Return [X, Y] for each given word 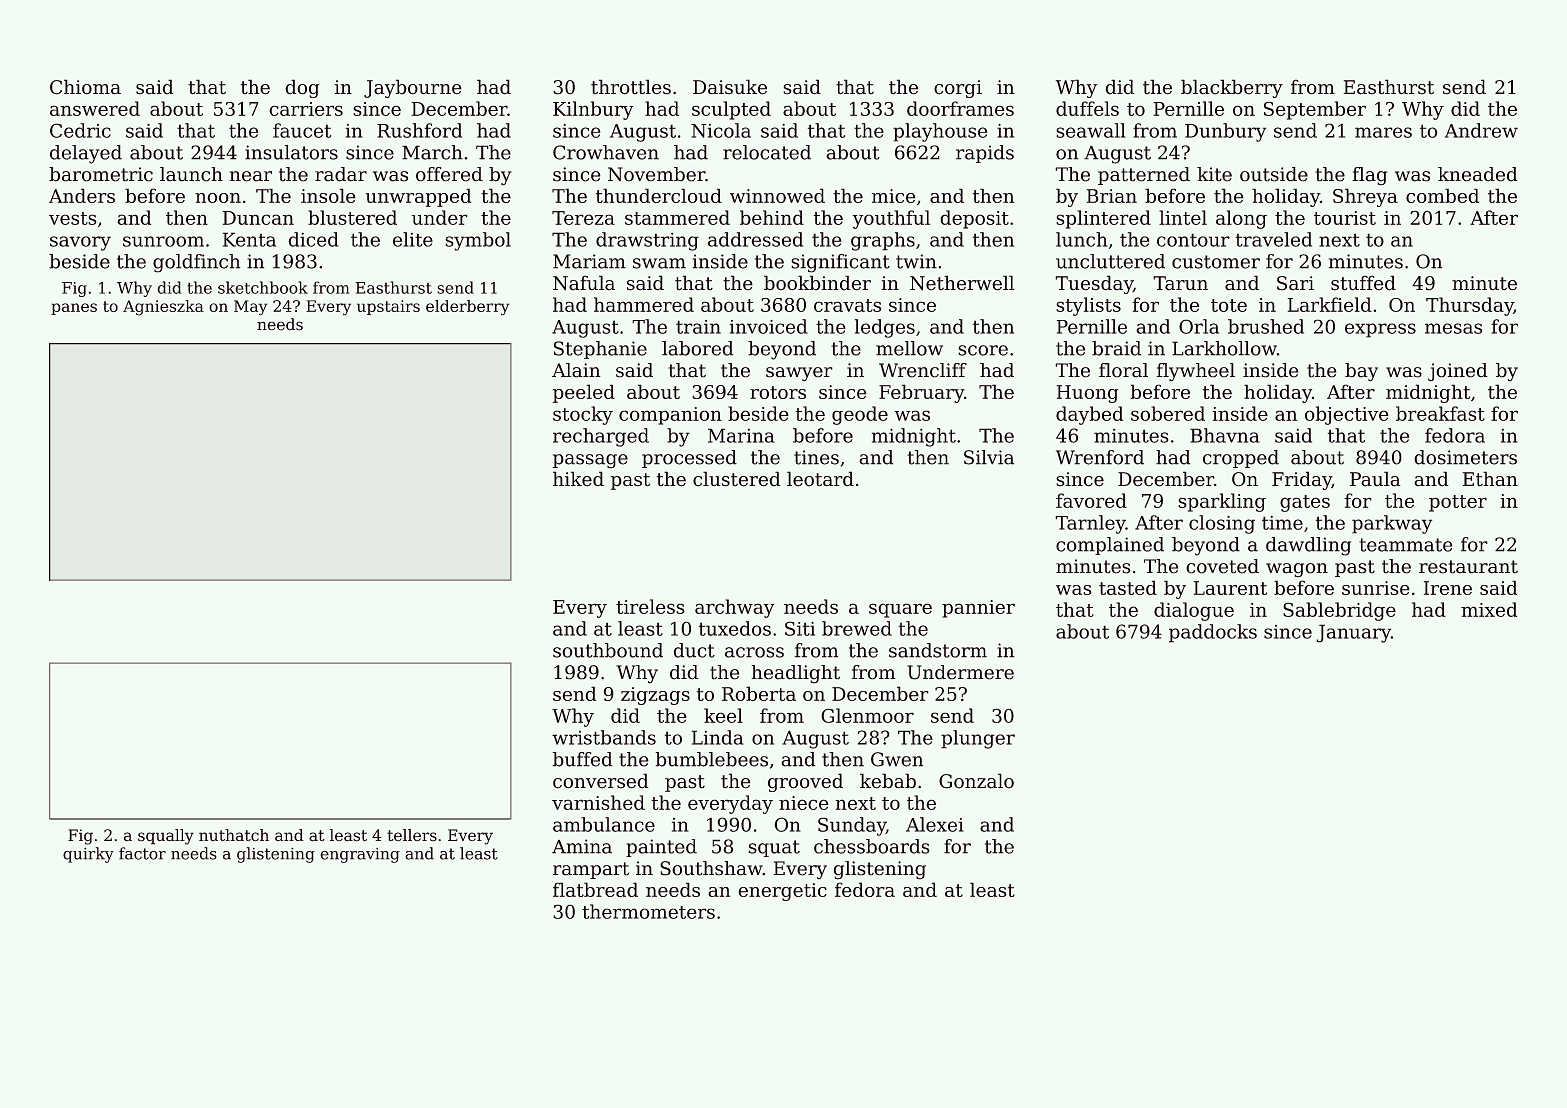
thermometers [648, 911]
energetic [782, 892]
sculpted [731, 110]
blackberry [1232, 88]
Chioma [85, 87]
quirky [88, 855]
